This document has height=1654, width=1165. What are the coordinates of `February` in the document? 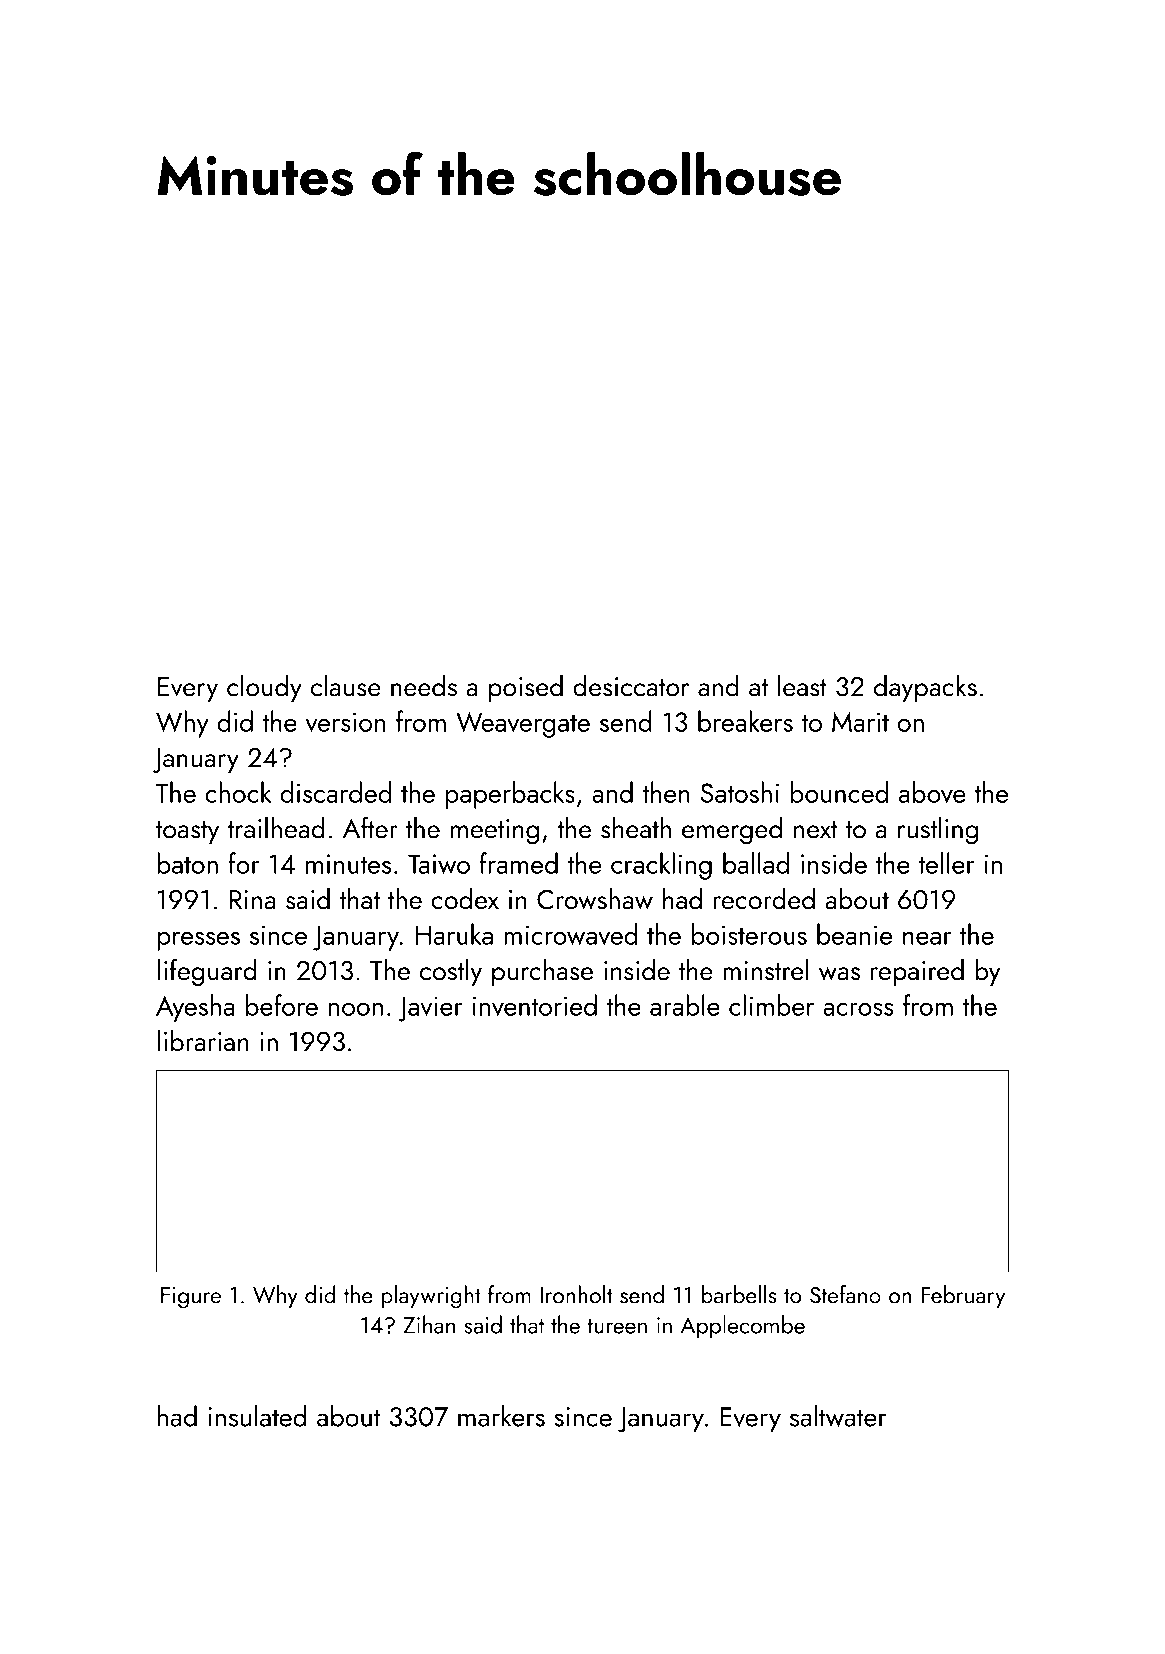 It's located at (963, 1297).
